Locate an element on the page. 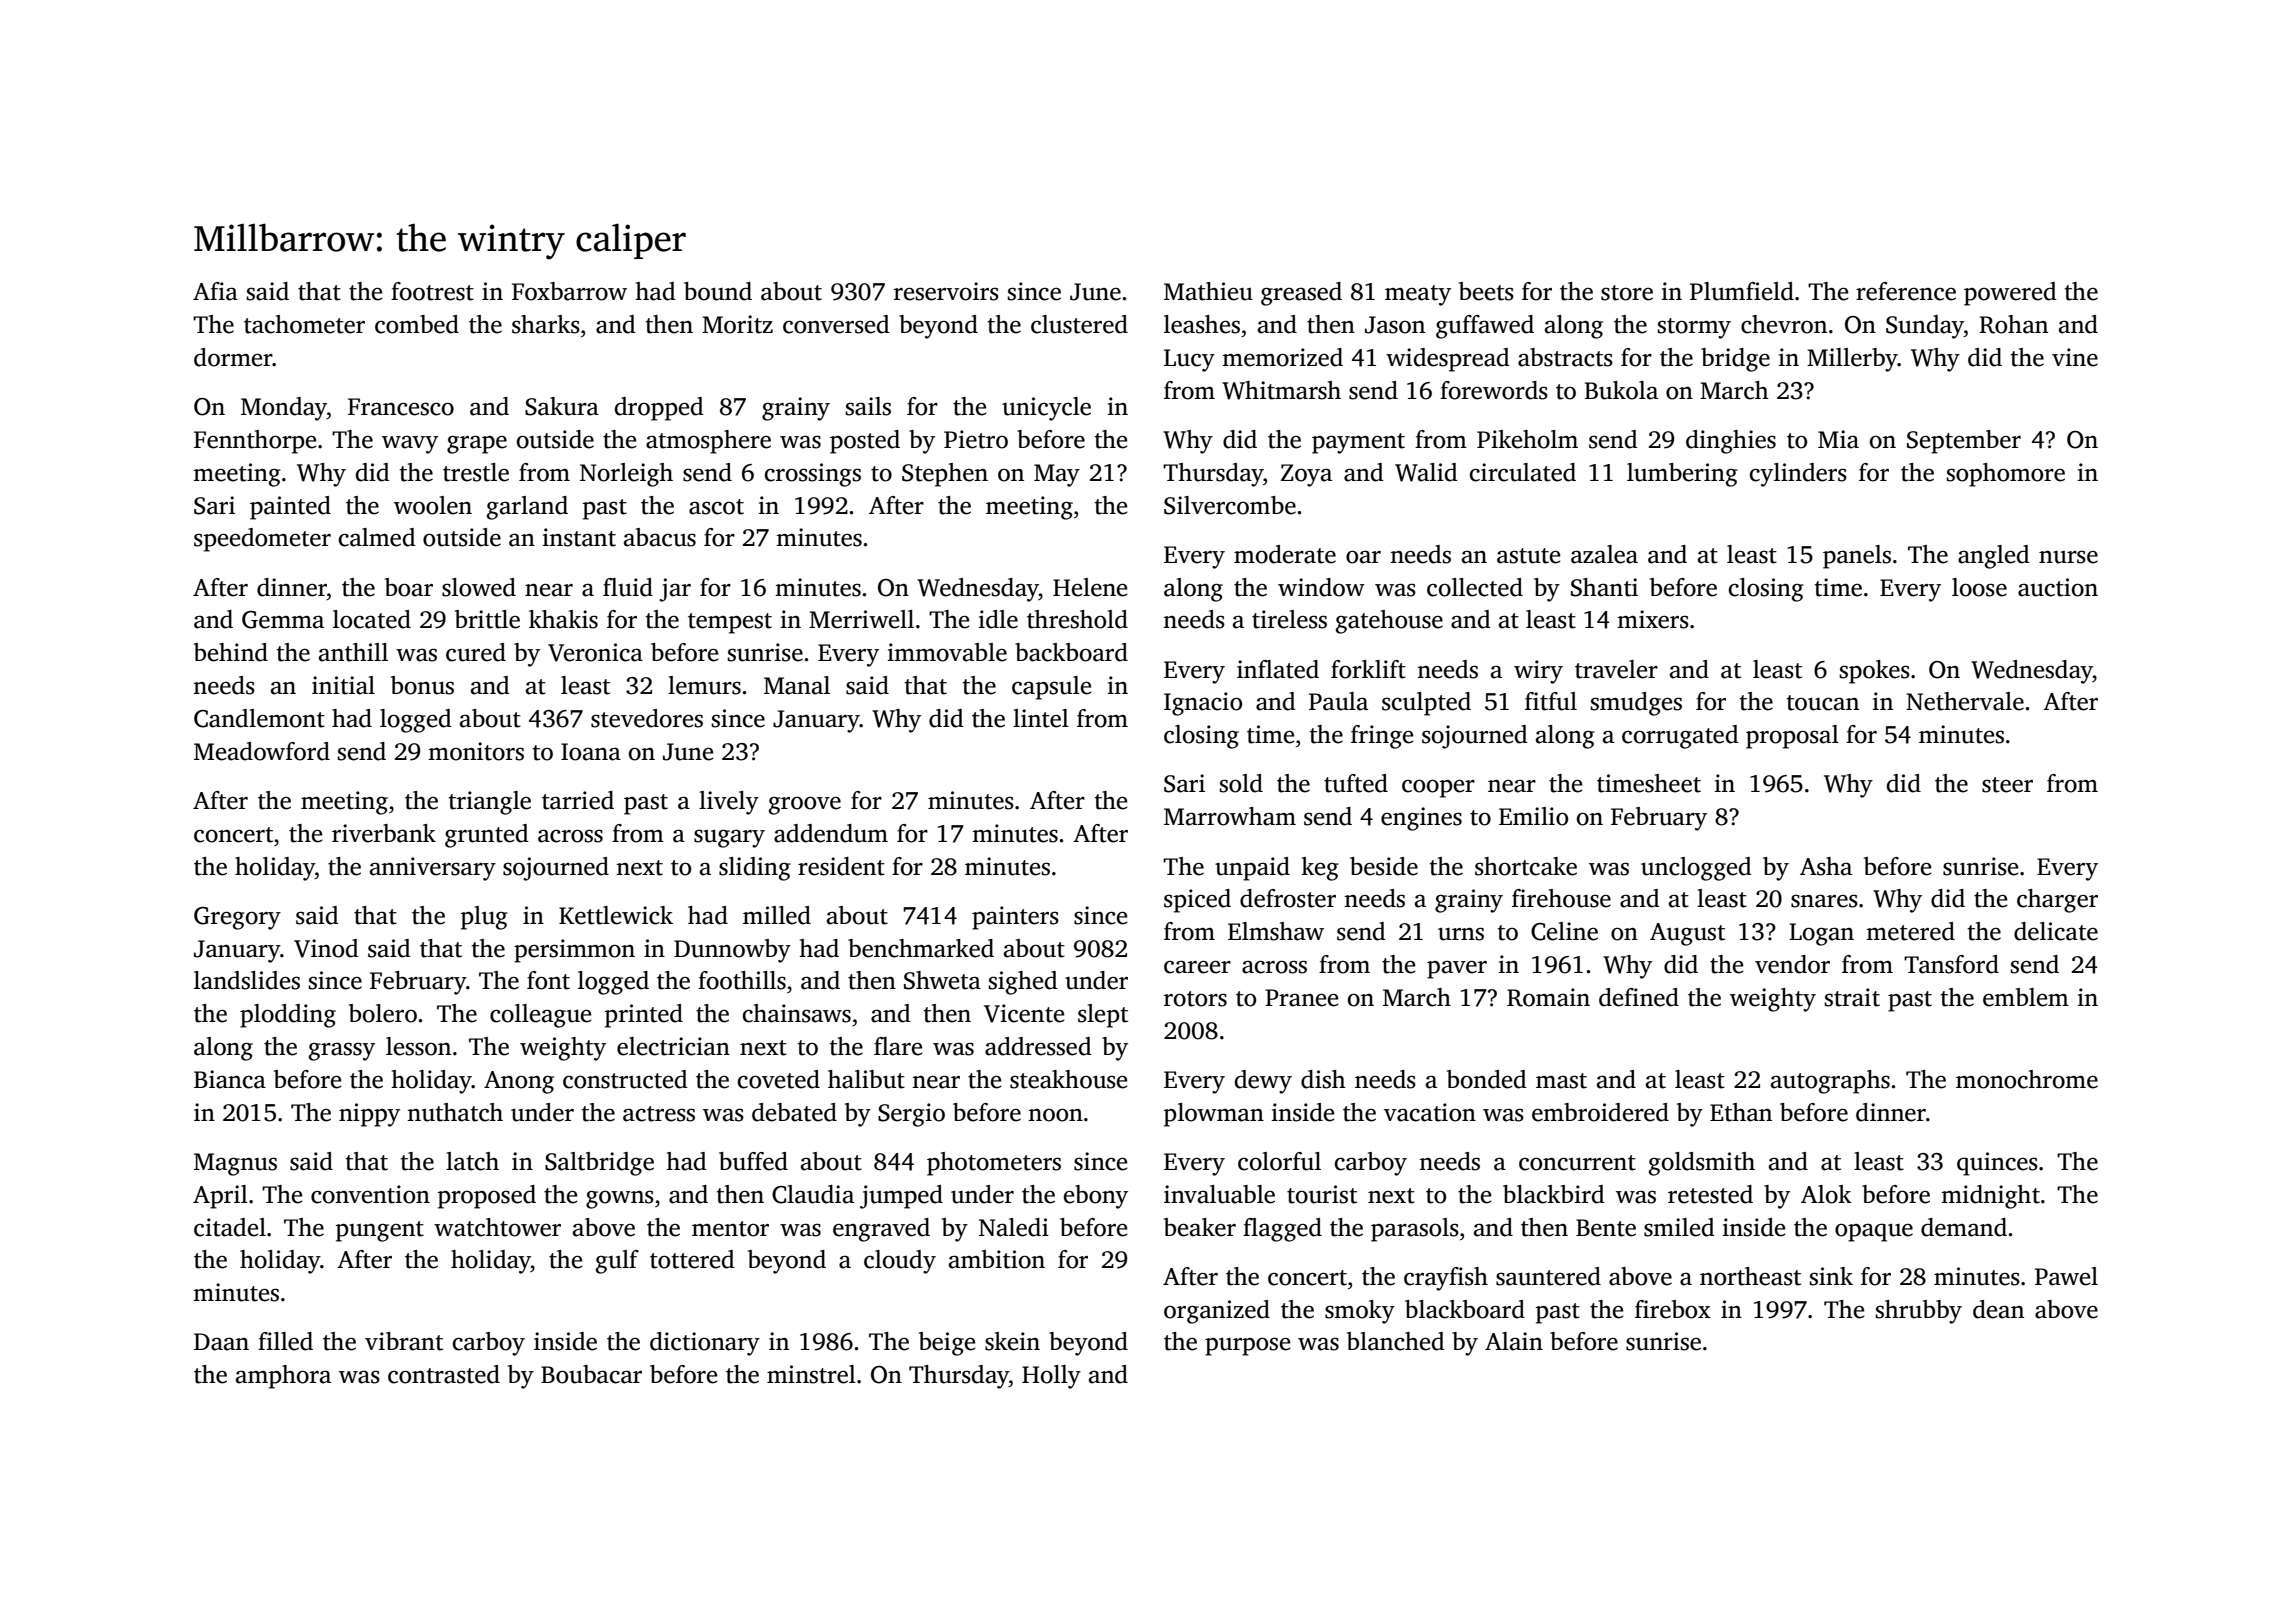 This document has height=1620, width=2292. September is located at coordinates (1964, 442).
